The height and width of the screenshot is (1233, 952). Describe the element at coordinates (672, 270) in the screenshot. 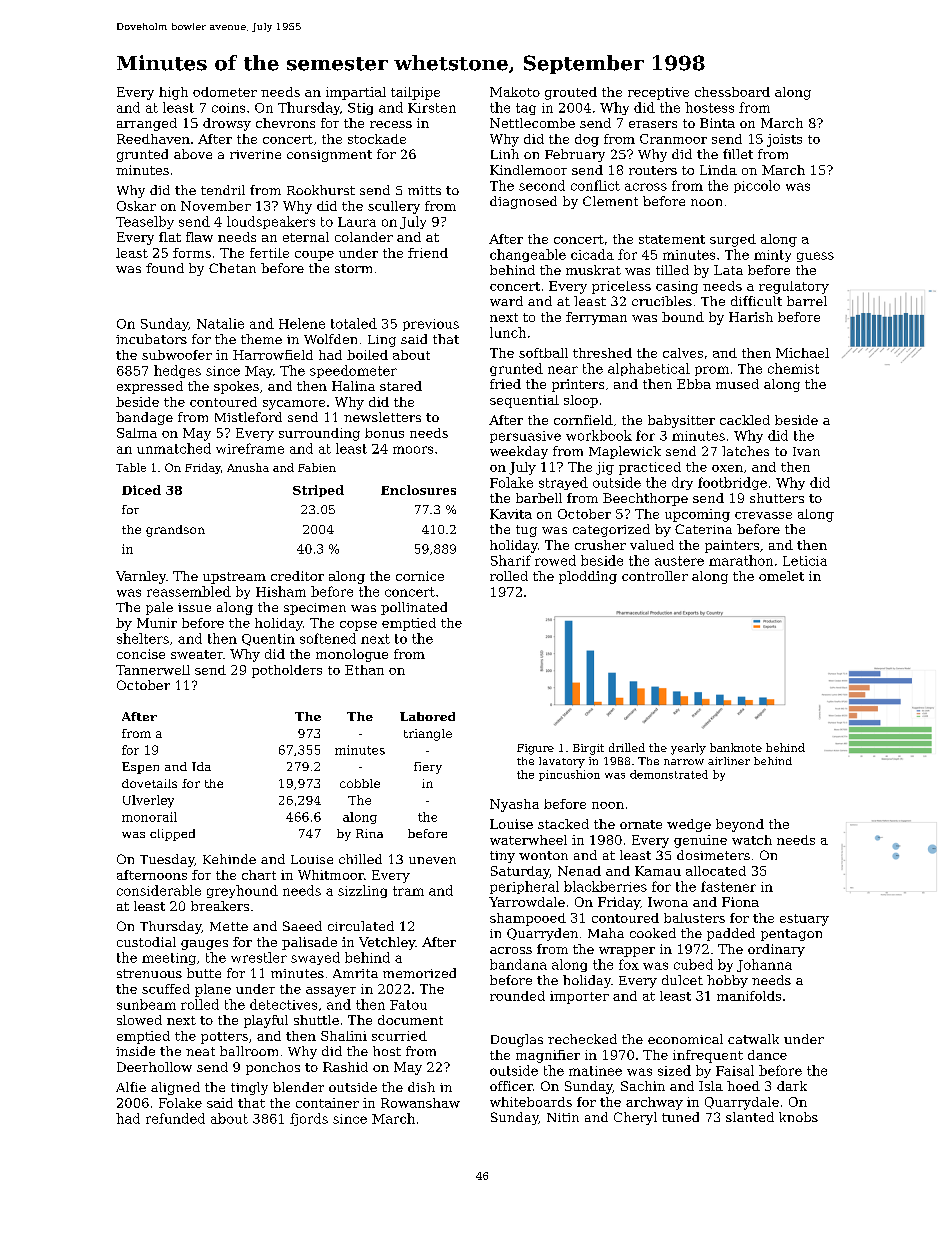

I see `tilled` at that location.
